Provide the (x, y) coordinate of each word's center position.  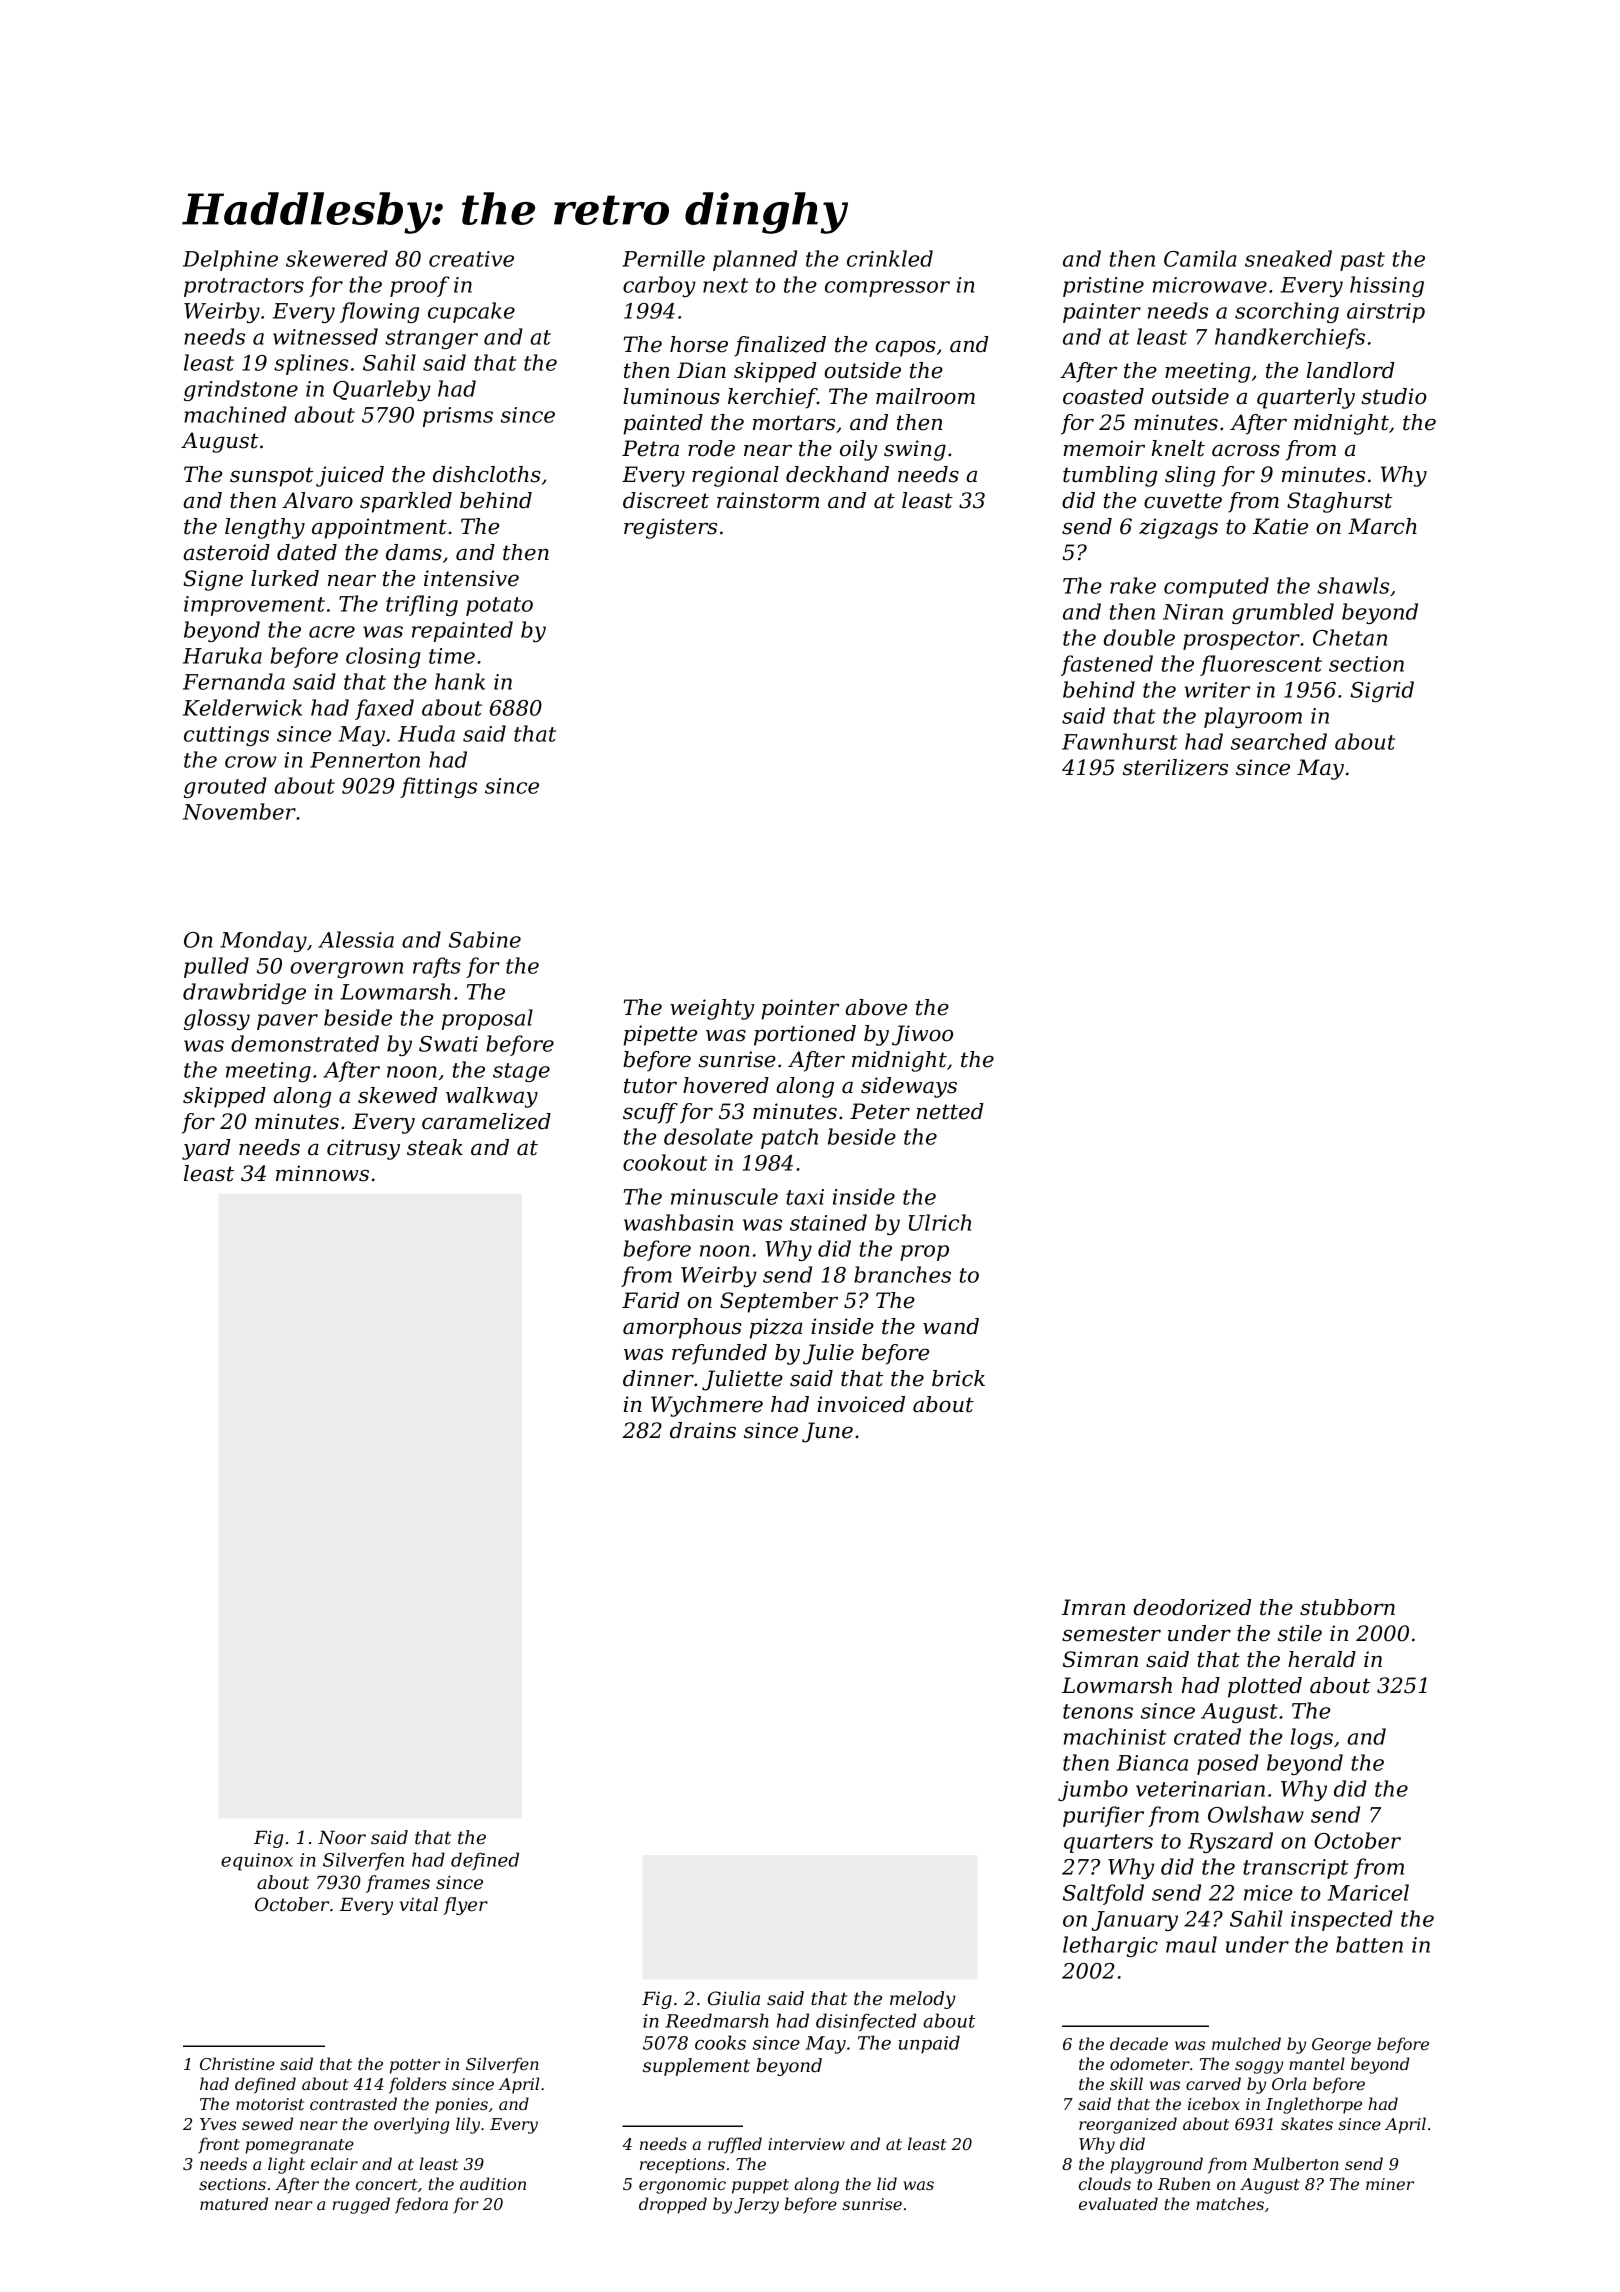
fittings (438, 787)
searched (1279, 741)
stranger (431, 339)
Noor (342, 1837)
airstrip (1386, 313)
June (827, 1432)
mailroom (925, 396)
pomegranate (299, 2146)
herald (1322, 1659)
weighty (712, 1009)
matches (1230, 2203)
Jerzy (756, 2206)
